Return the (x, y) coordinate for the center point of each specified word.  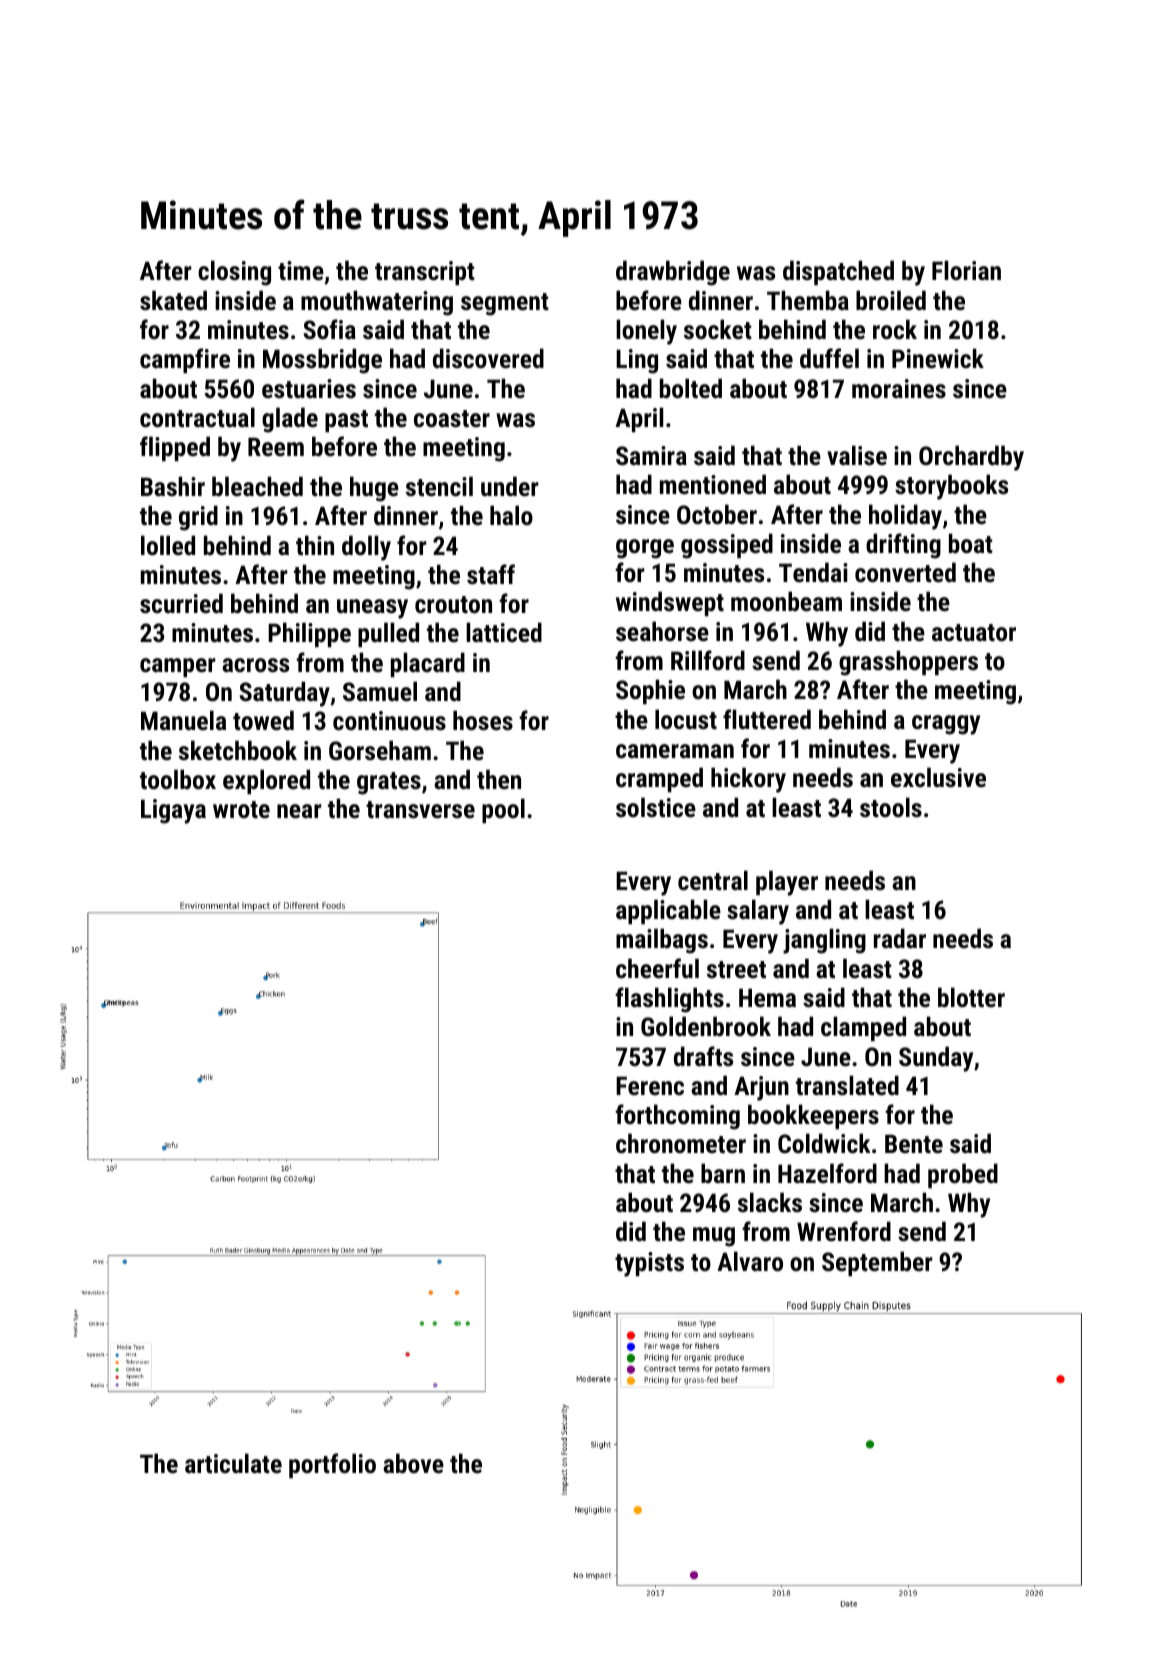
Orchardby (971, 458)
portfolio (332, 1465)
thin (315, 545)
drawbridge (673, 273)
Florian (966, 270)
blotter (971, 997)
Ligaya (173, 811)
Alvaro (750, 1261)
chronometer (681, 1143)
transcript (425, 273)
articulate (233, 1463)
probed (963, 1175)
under (510, 486)
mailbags (662, 941)
